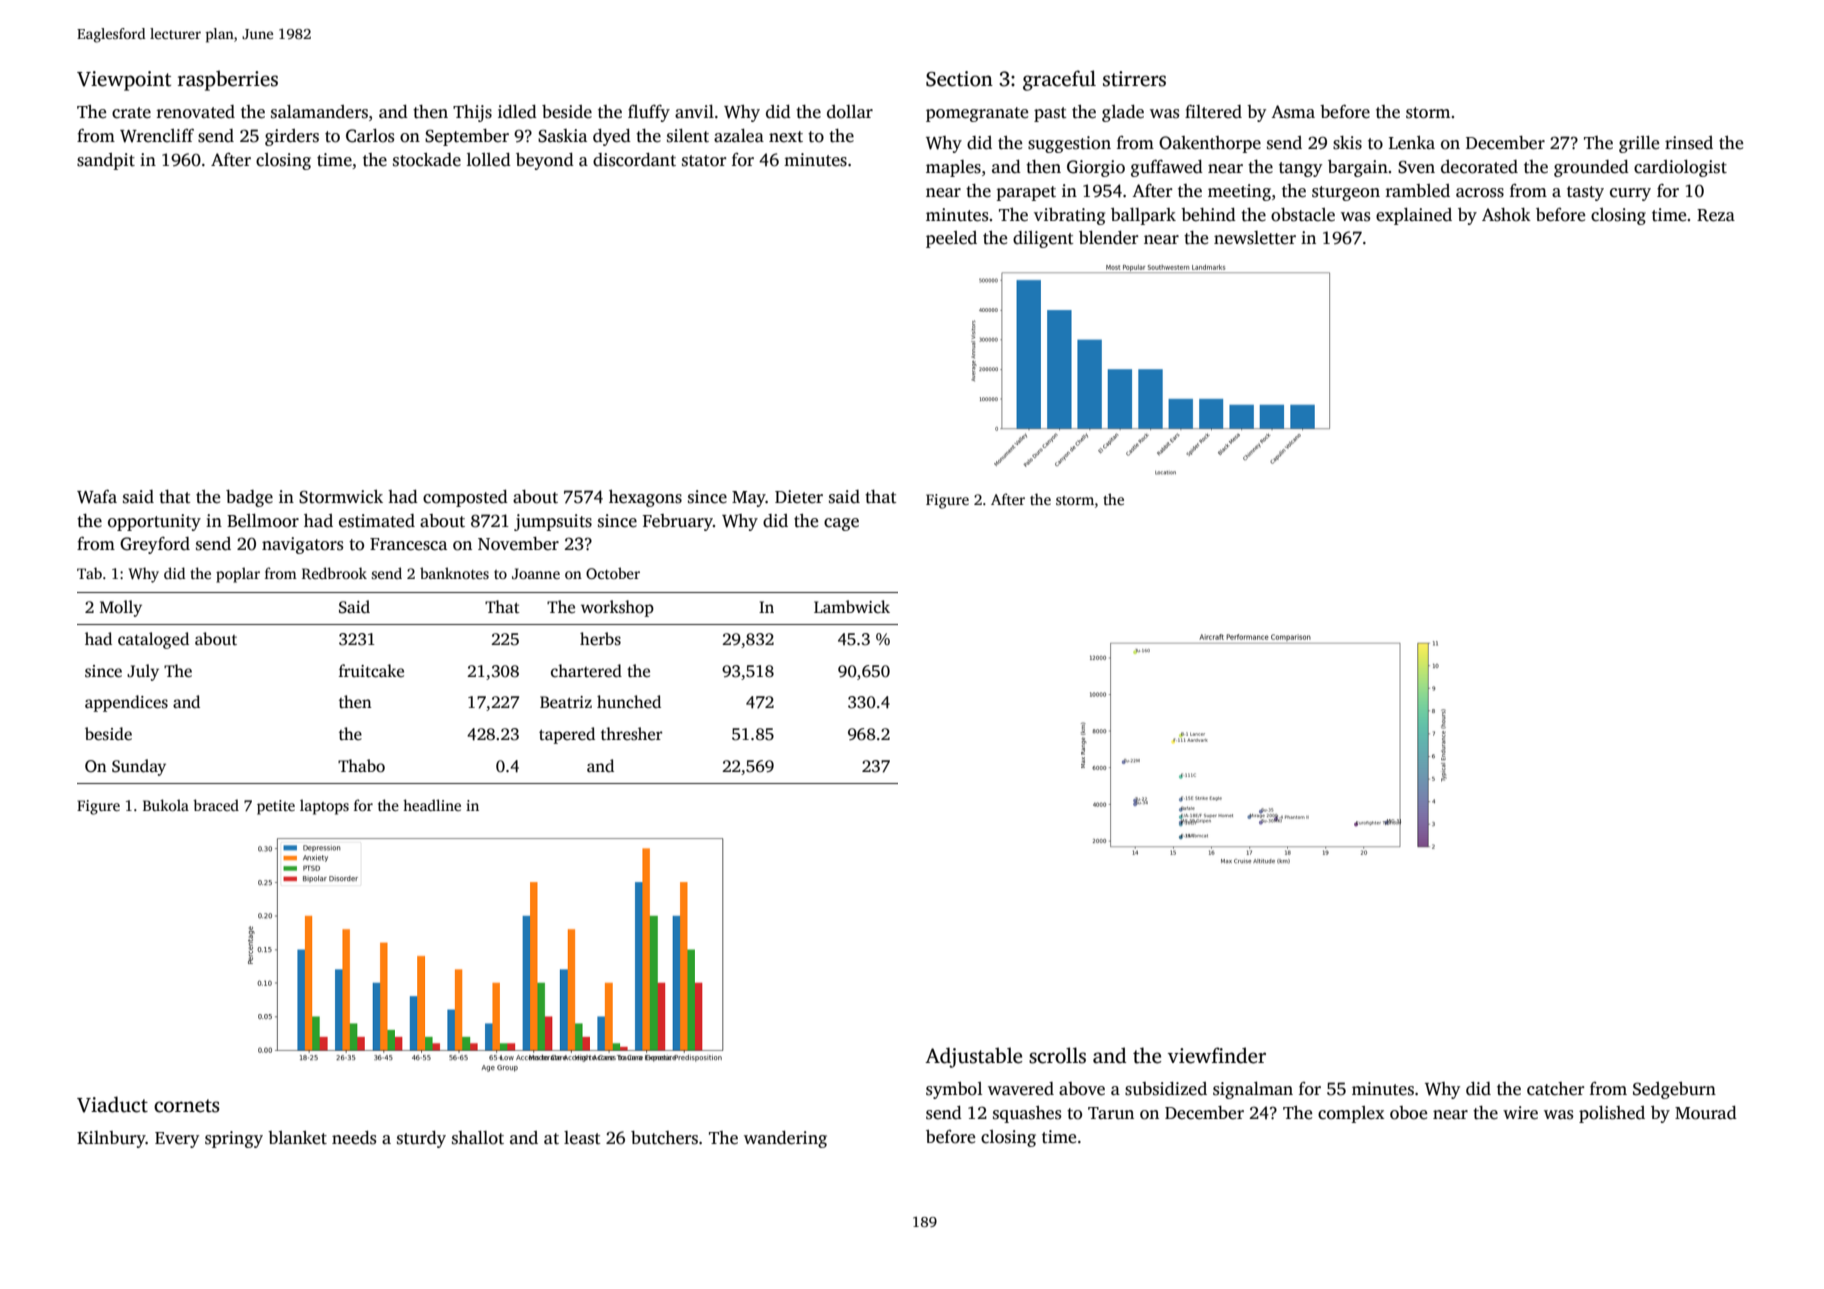  I want to click on Wafa, so click(97, 497).
